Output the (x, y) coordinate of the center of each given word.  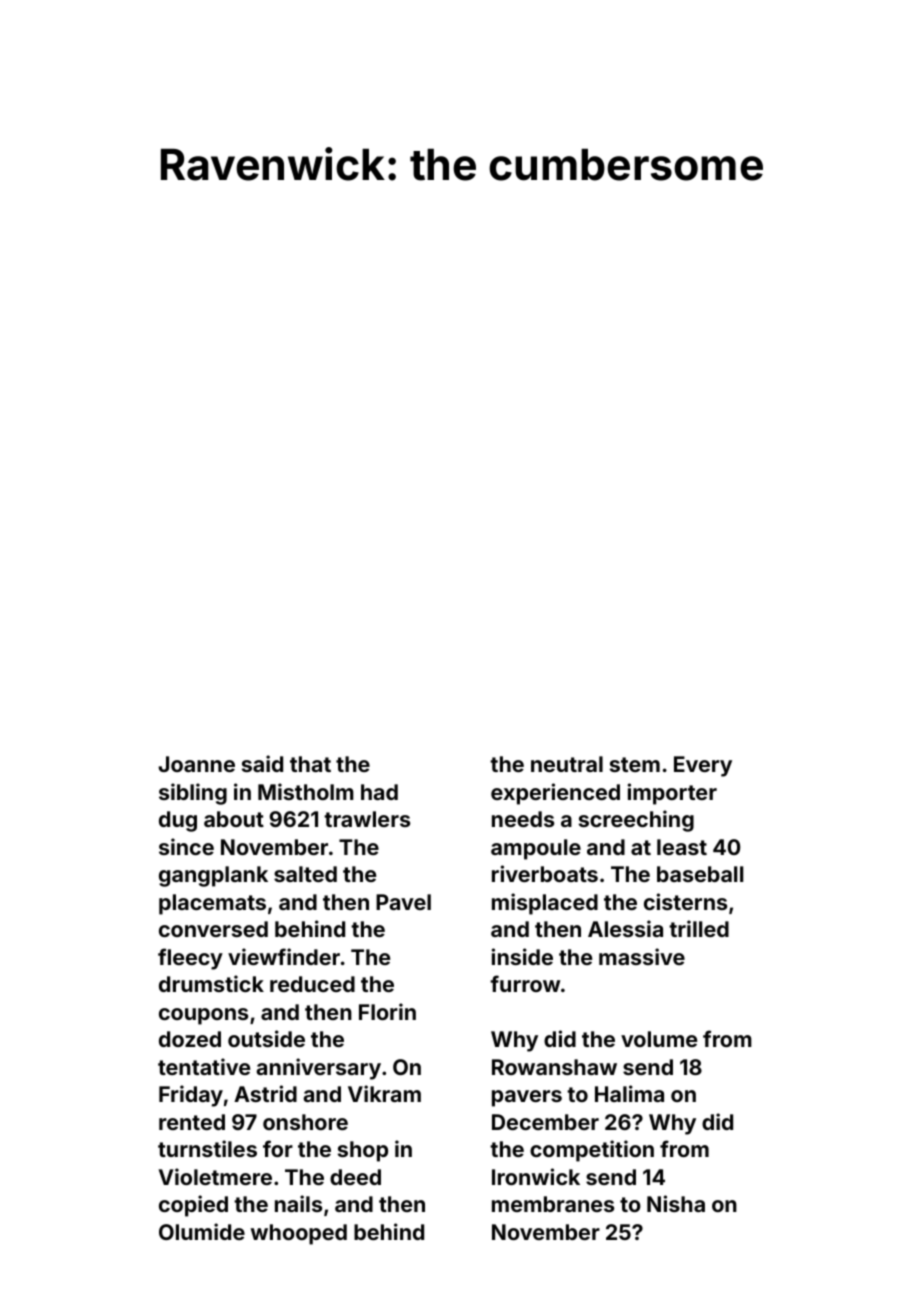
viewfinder (284, 956)
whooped (299, 1234)
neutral (567, 764)
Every (703, 766)
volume (659, 1039)
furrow (525, 983)
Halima (629, 1093)
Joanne (196, 764)
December (545, 1122)
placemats (212, 904)
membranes (553, 1204)
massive (642, 956)
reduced (312, 984)
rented (192, 1122)
